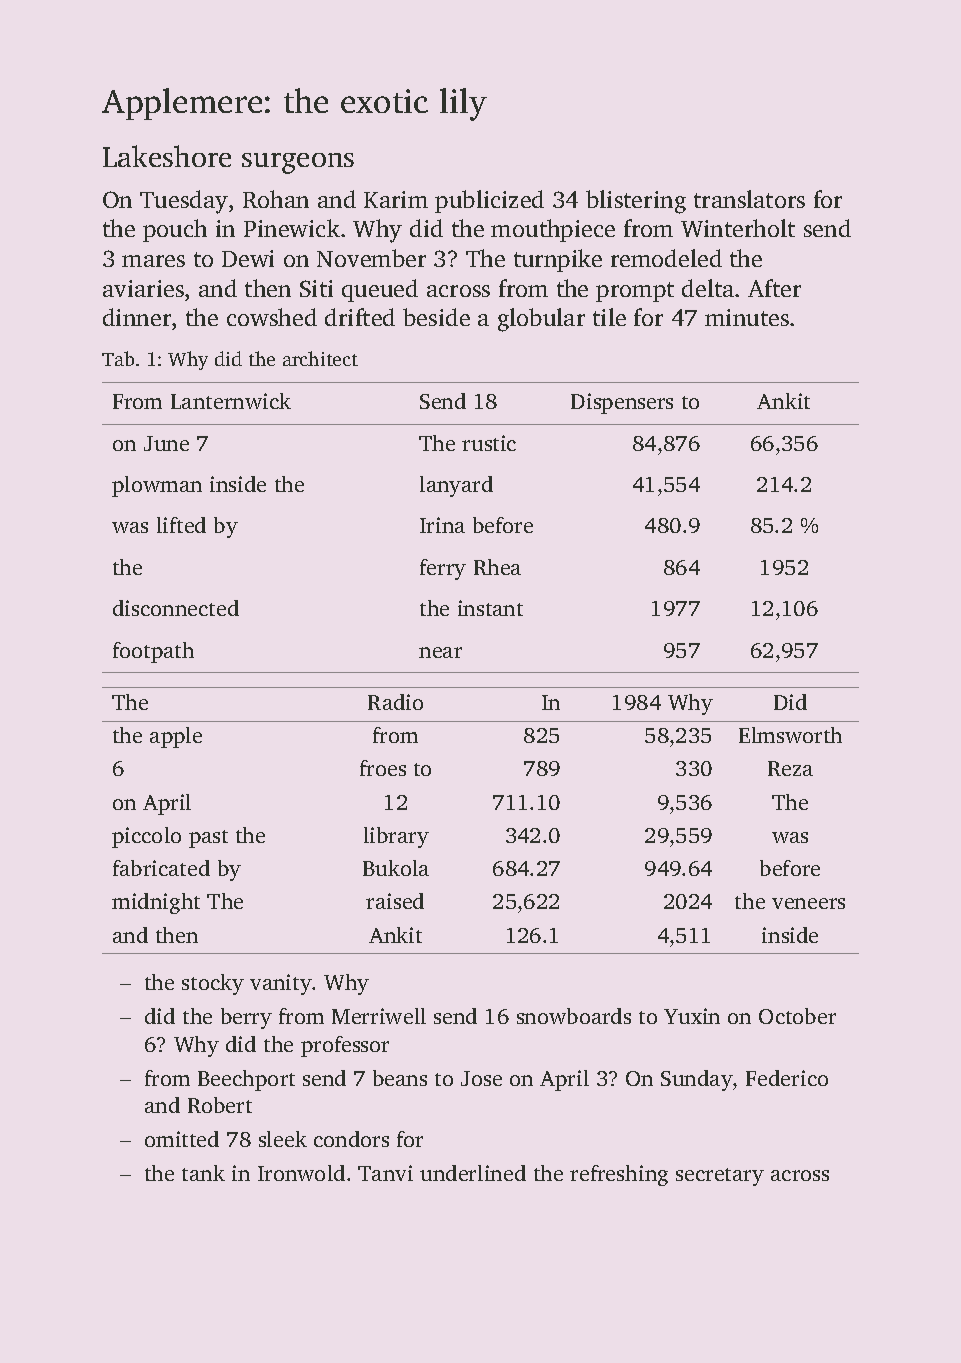 The height and width of the screenshot is (1363, 961). I want to click on publicized, so click(489, 201).
